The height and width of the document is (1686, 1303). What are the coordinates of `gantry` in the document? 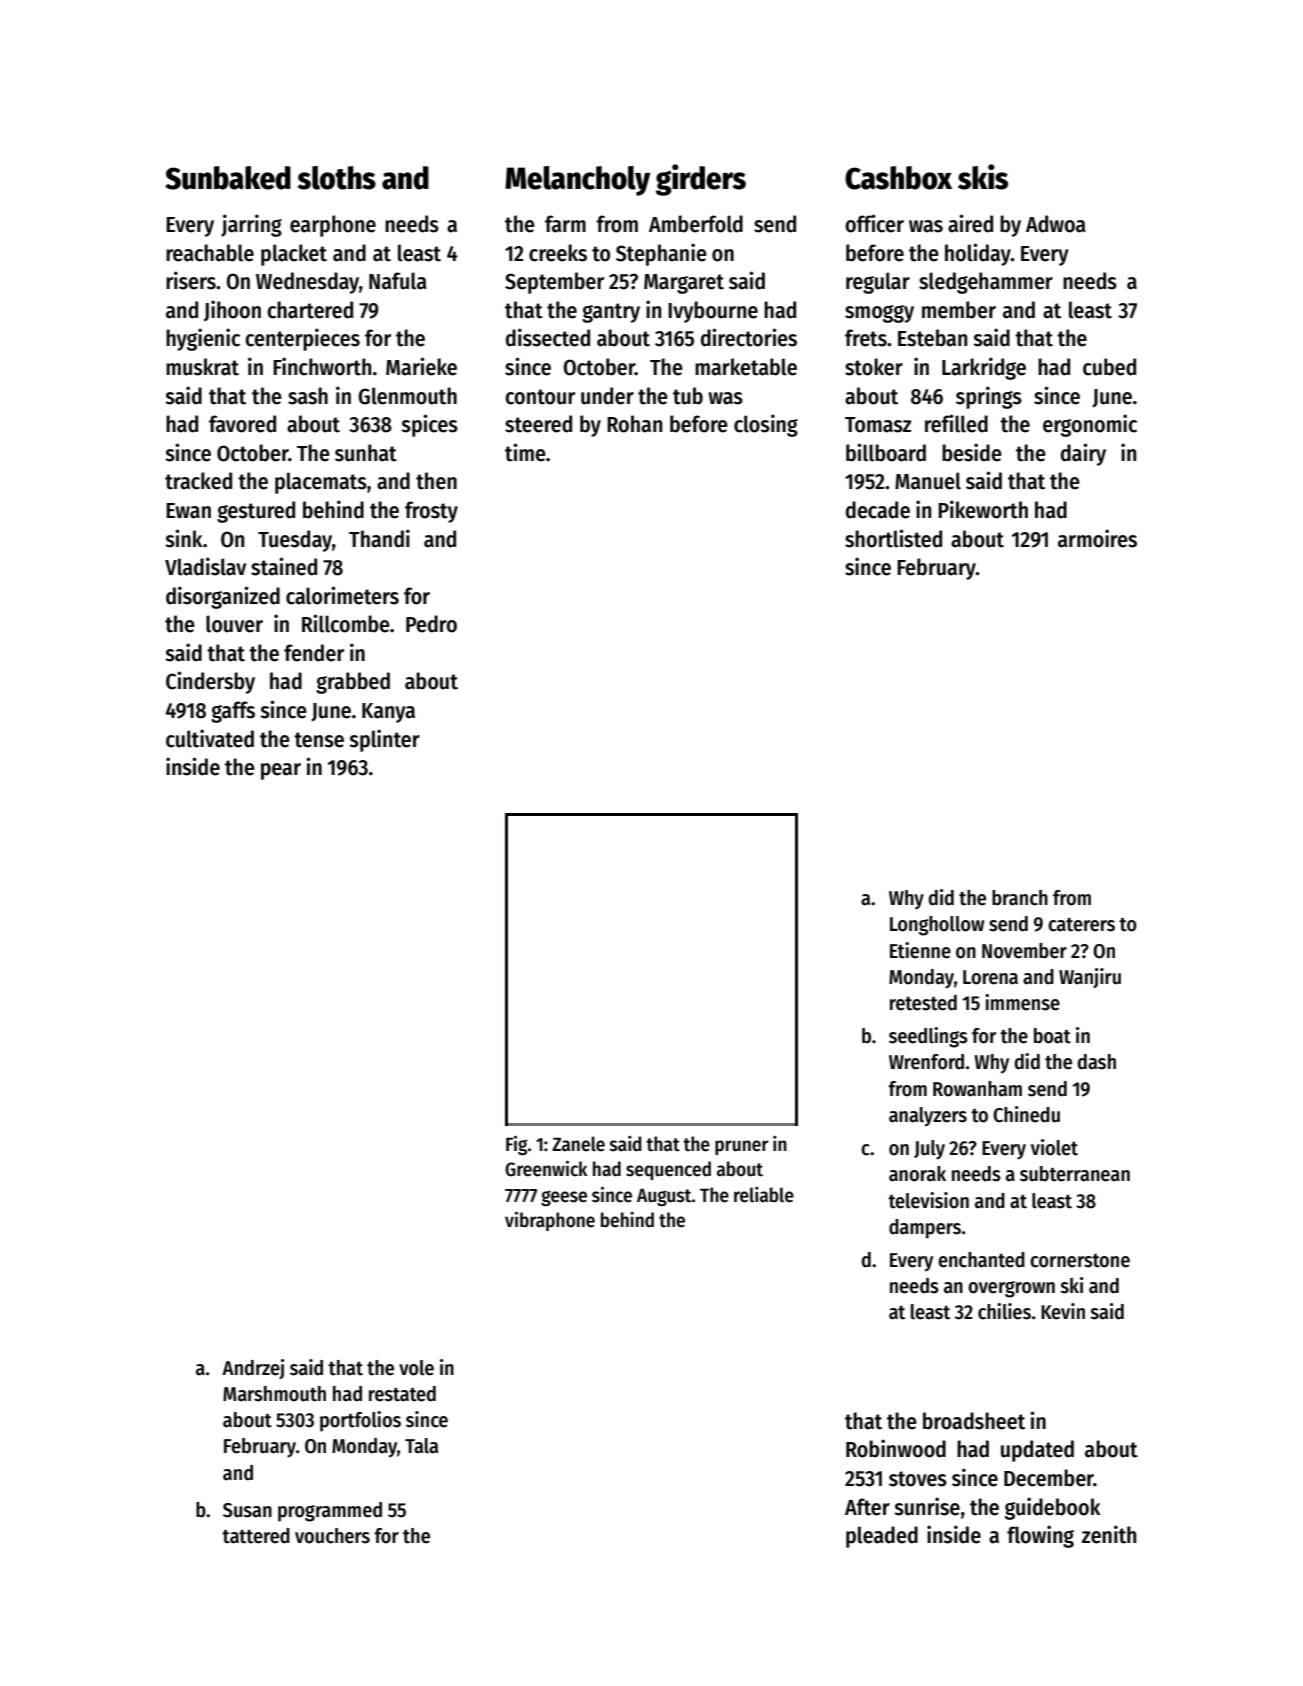 It's located at (611, 313).
